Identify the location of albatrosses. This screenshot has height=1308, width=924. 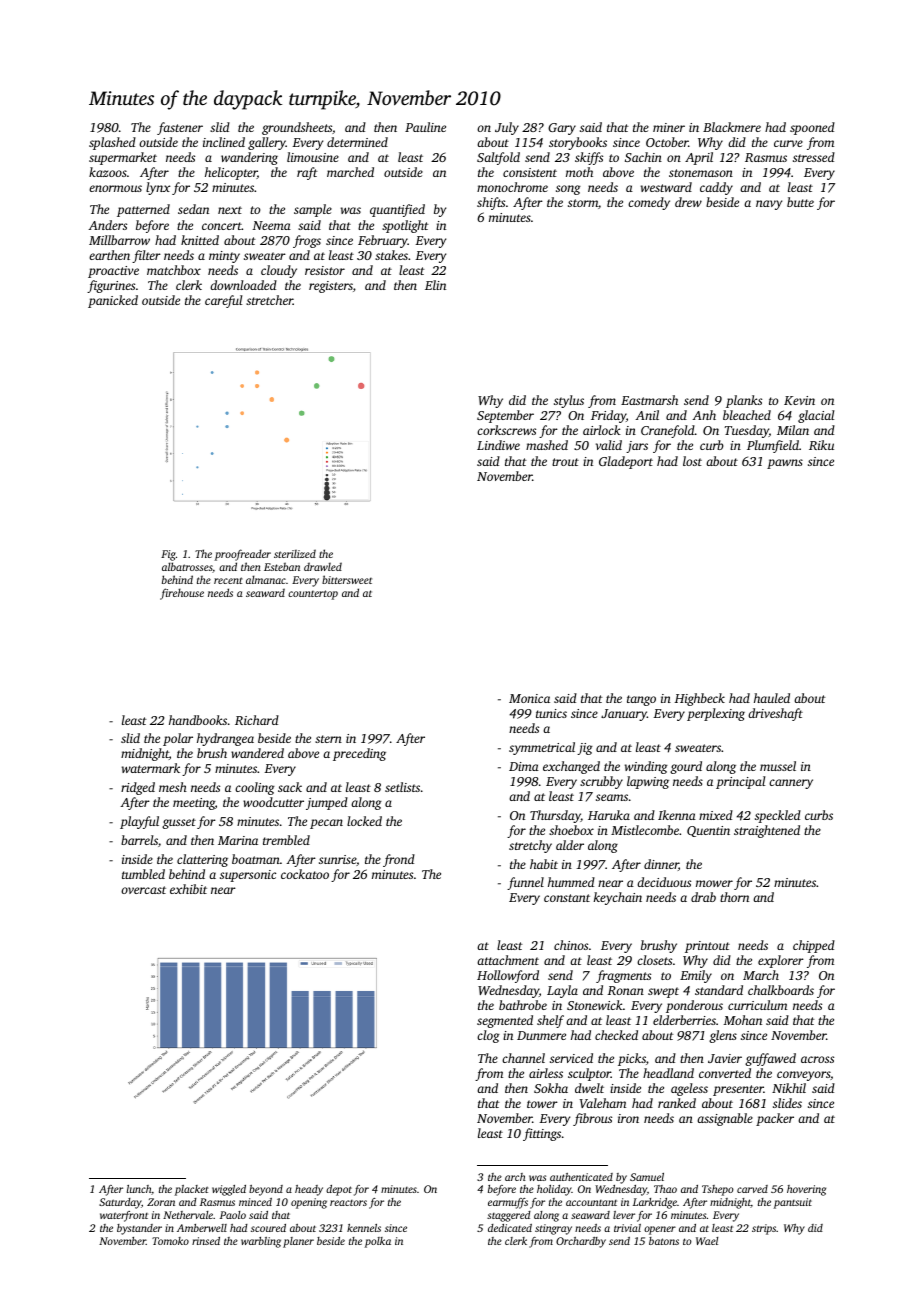
(187, 567).
